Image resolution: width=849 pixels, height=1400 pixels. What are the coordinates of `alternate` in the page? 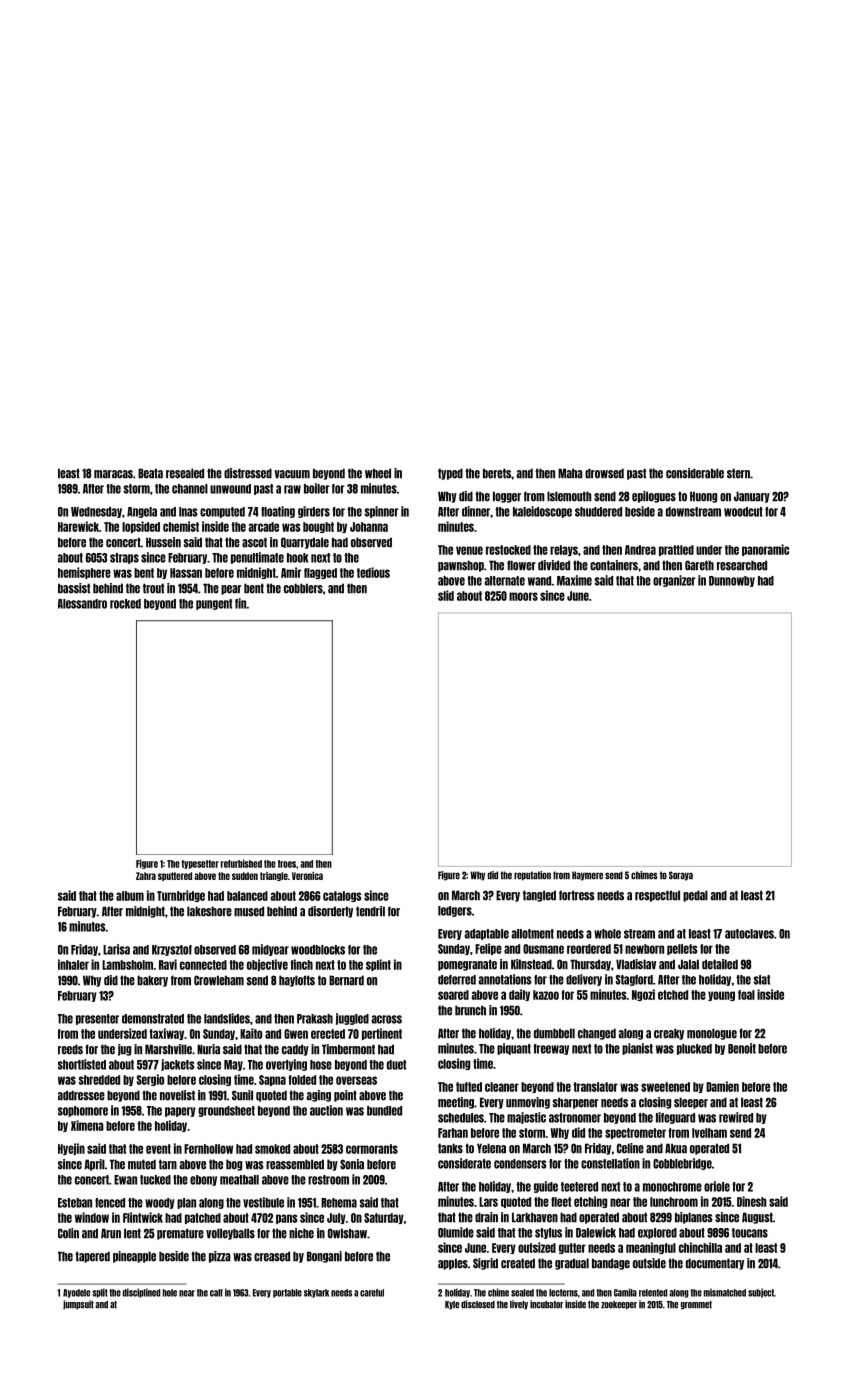 It's located at (505, 581).
